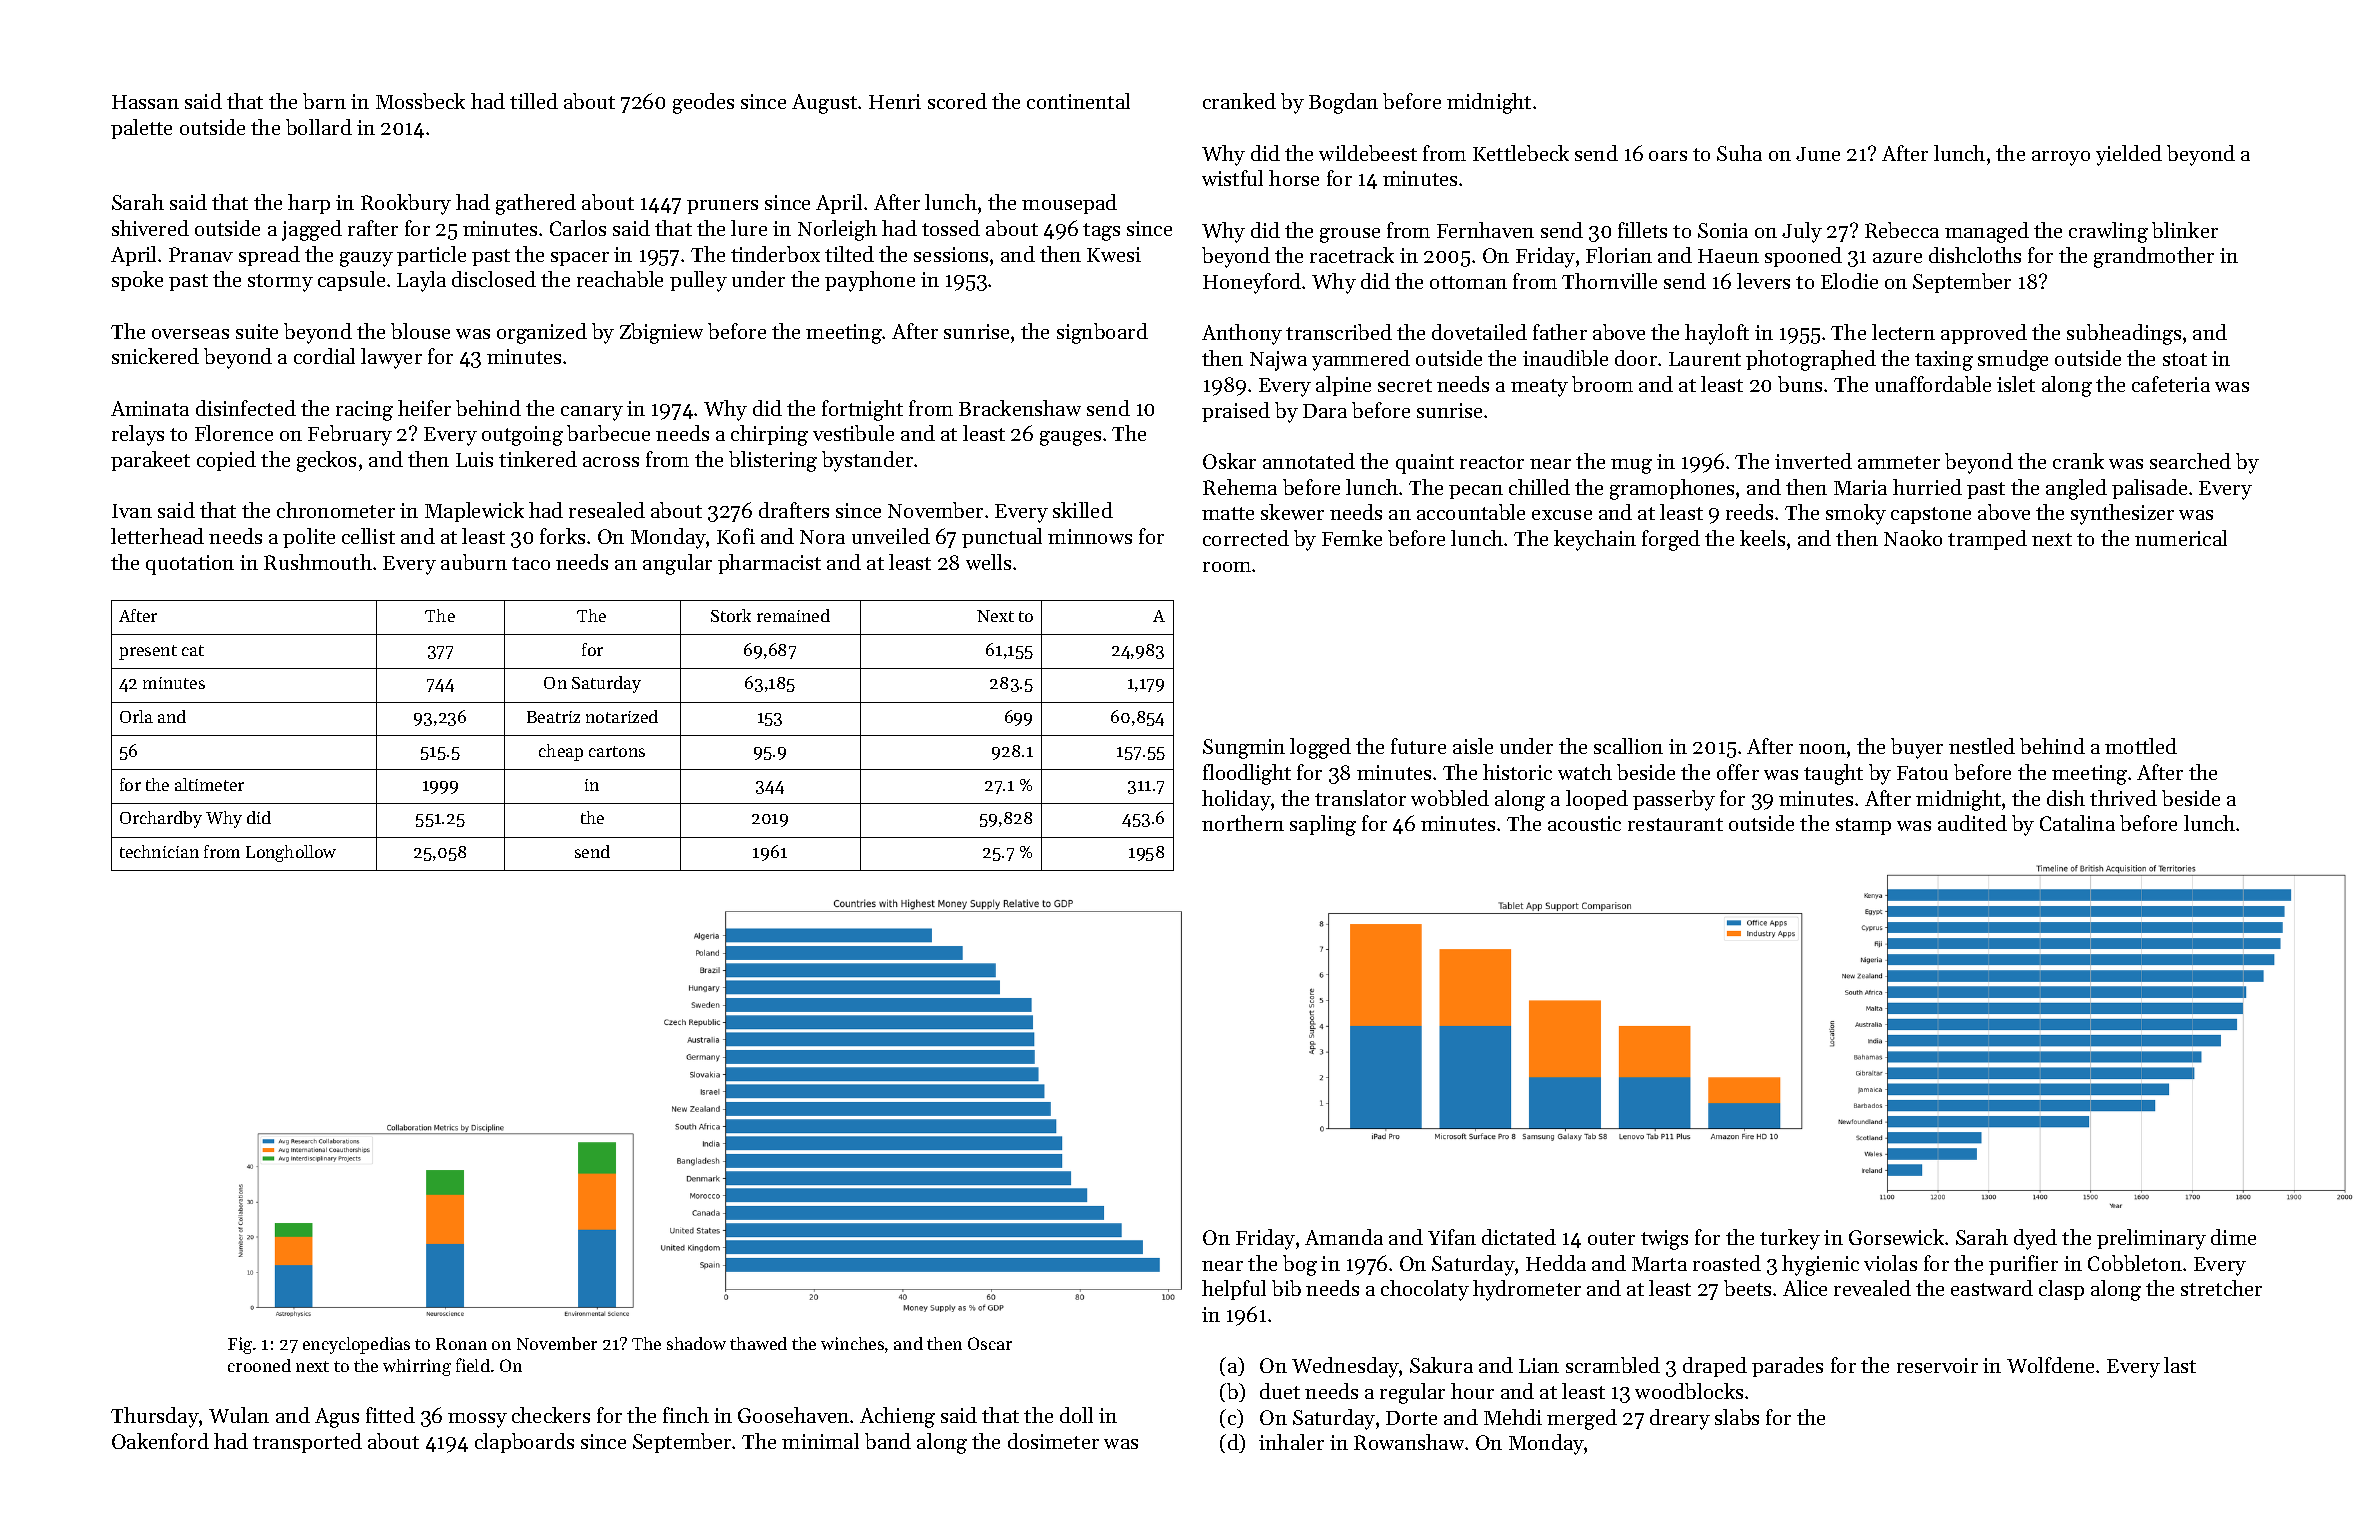  I want to click on auburn, so click(474, 562).
